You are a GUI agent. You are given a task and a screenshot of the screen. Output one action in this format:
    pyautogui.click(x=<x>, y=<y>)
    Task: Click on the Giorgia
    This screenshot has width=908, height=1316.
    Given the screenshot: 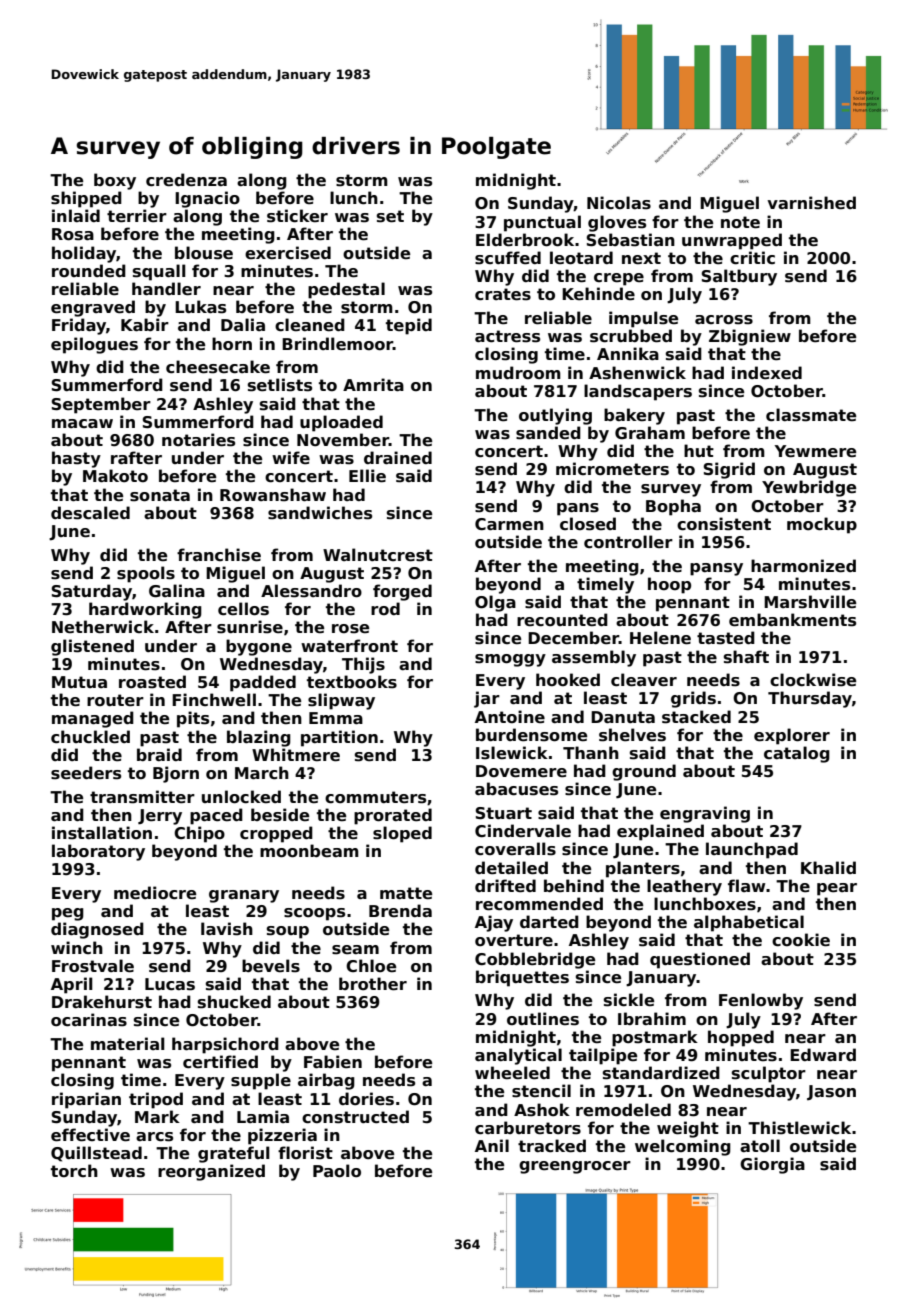 What is the action you would take?
    pyautogui.click(x=772, y=1165)
